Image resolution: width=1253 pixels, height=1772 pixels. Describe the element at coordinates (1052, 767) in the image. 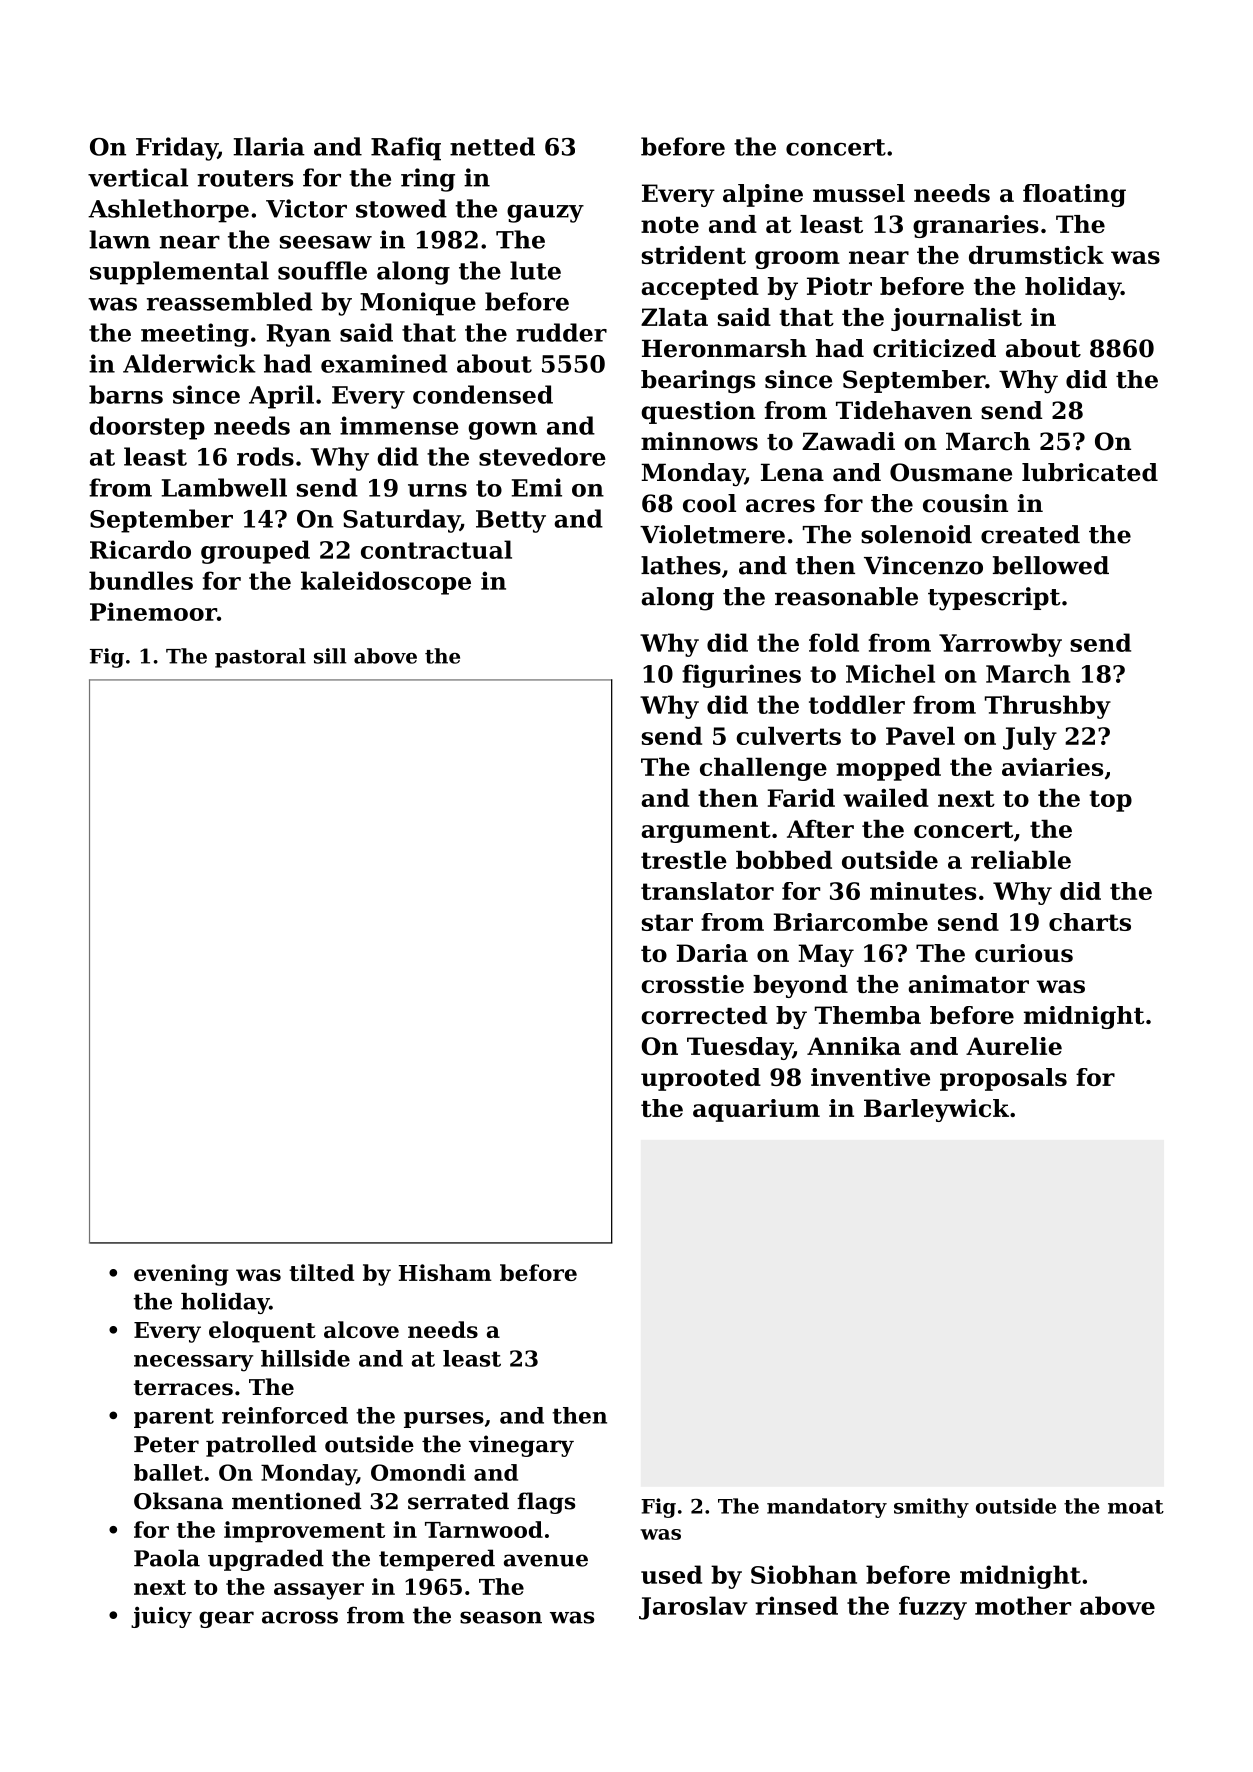

I see `aviaries` at that location.
